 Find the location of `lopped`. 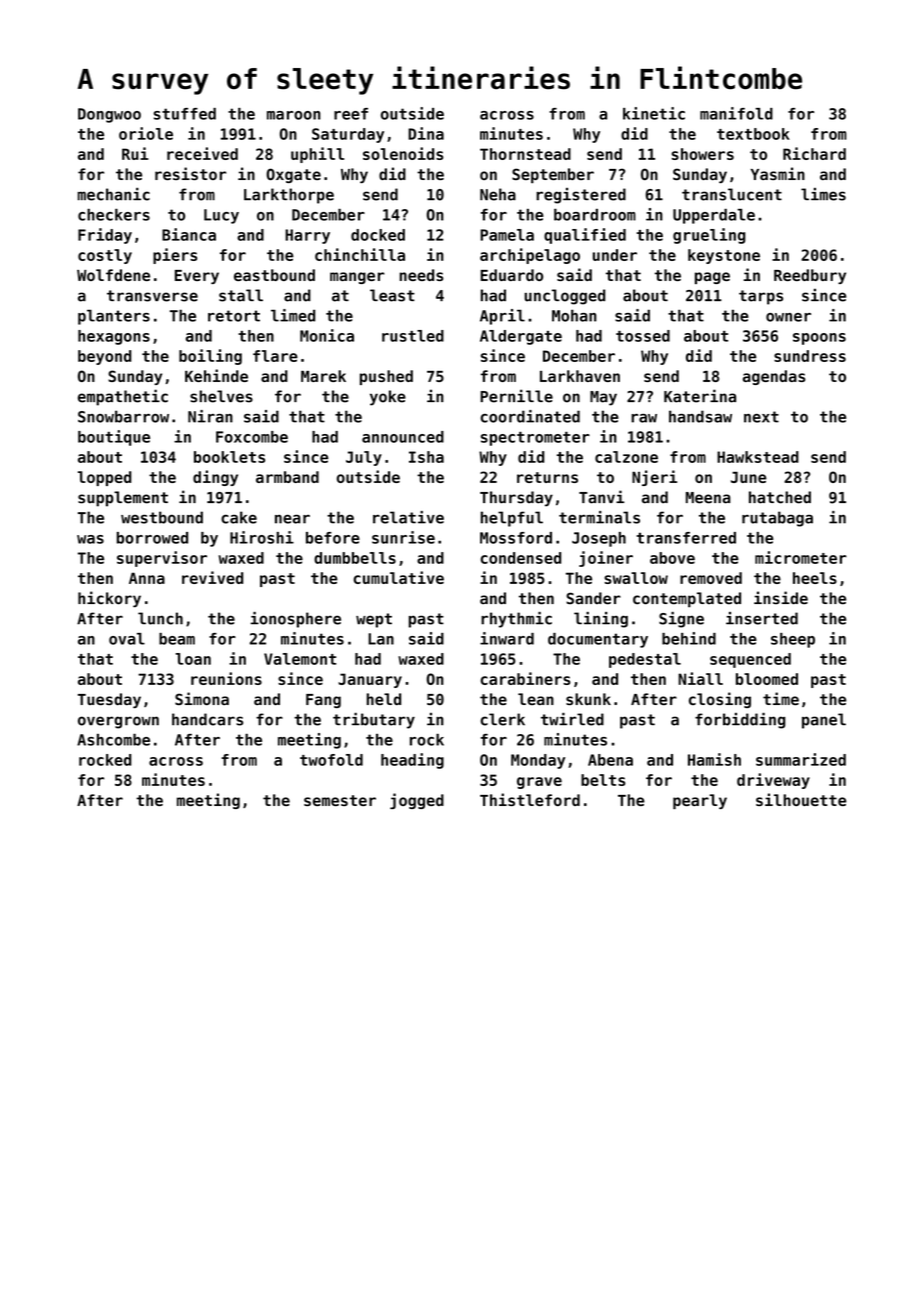

lopped is located at coordinates (105, 478).
